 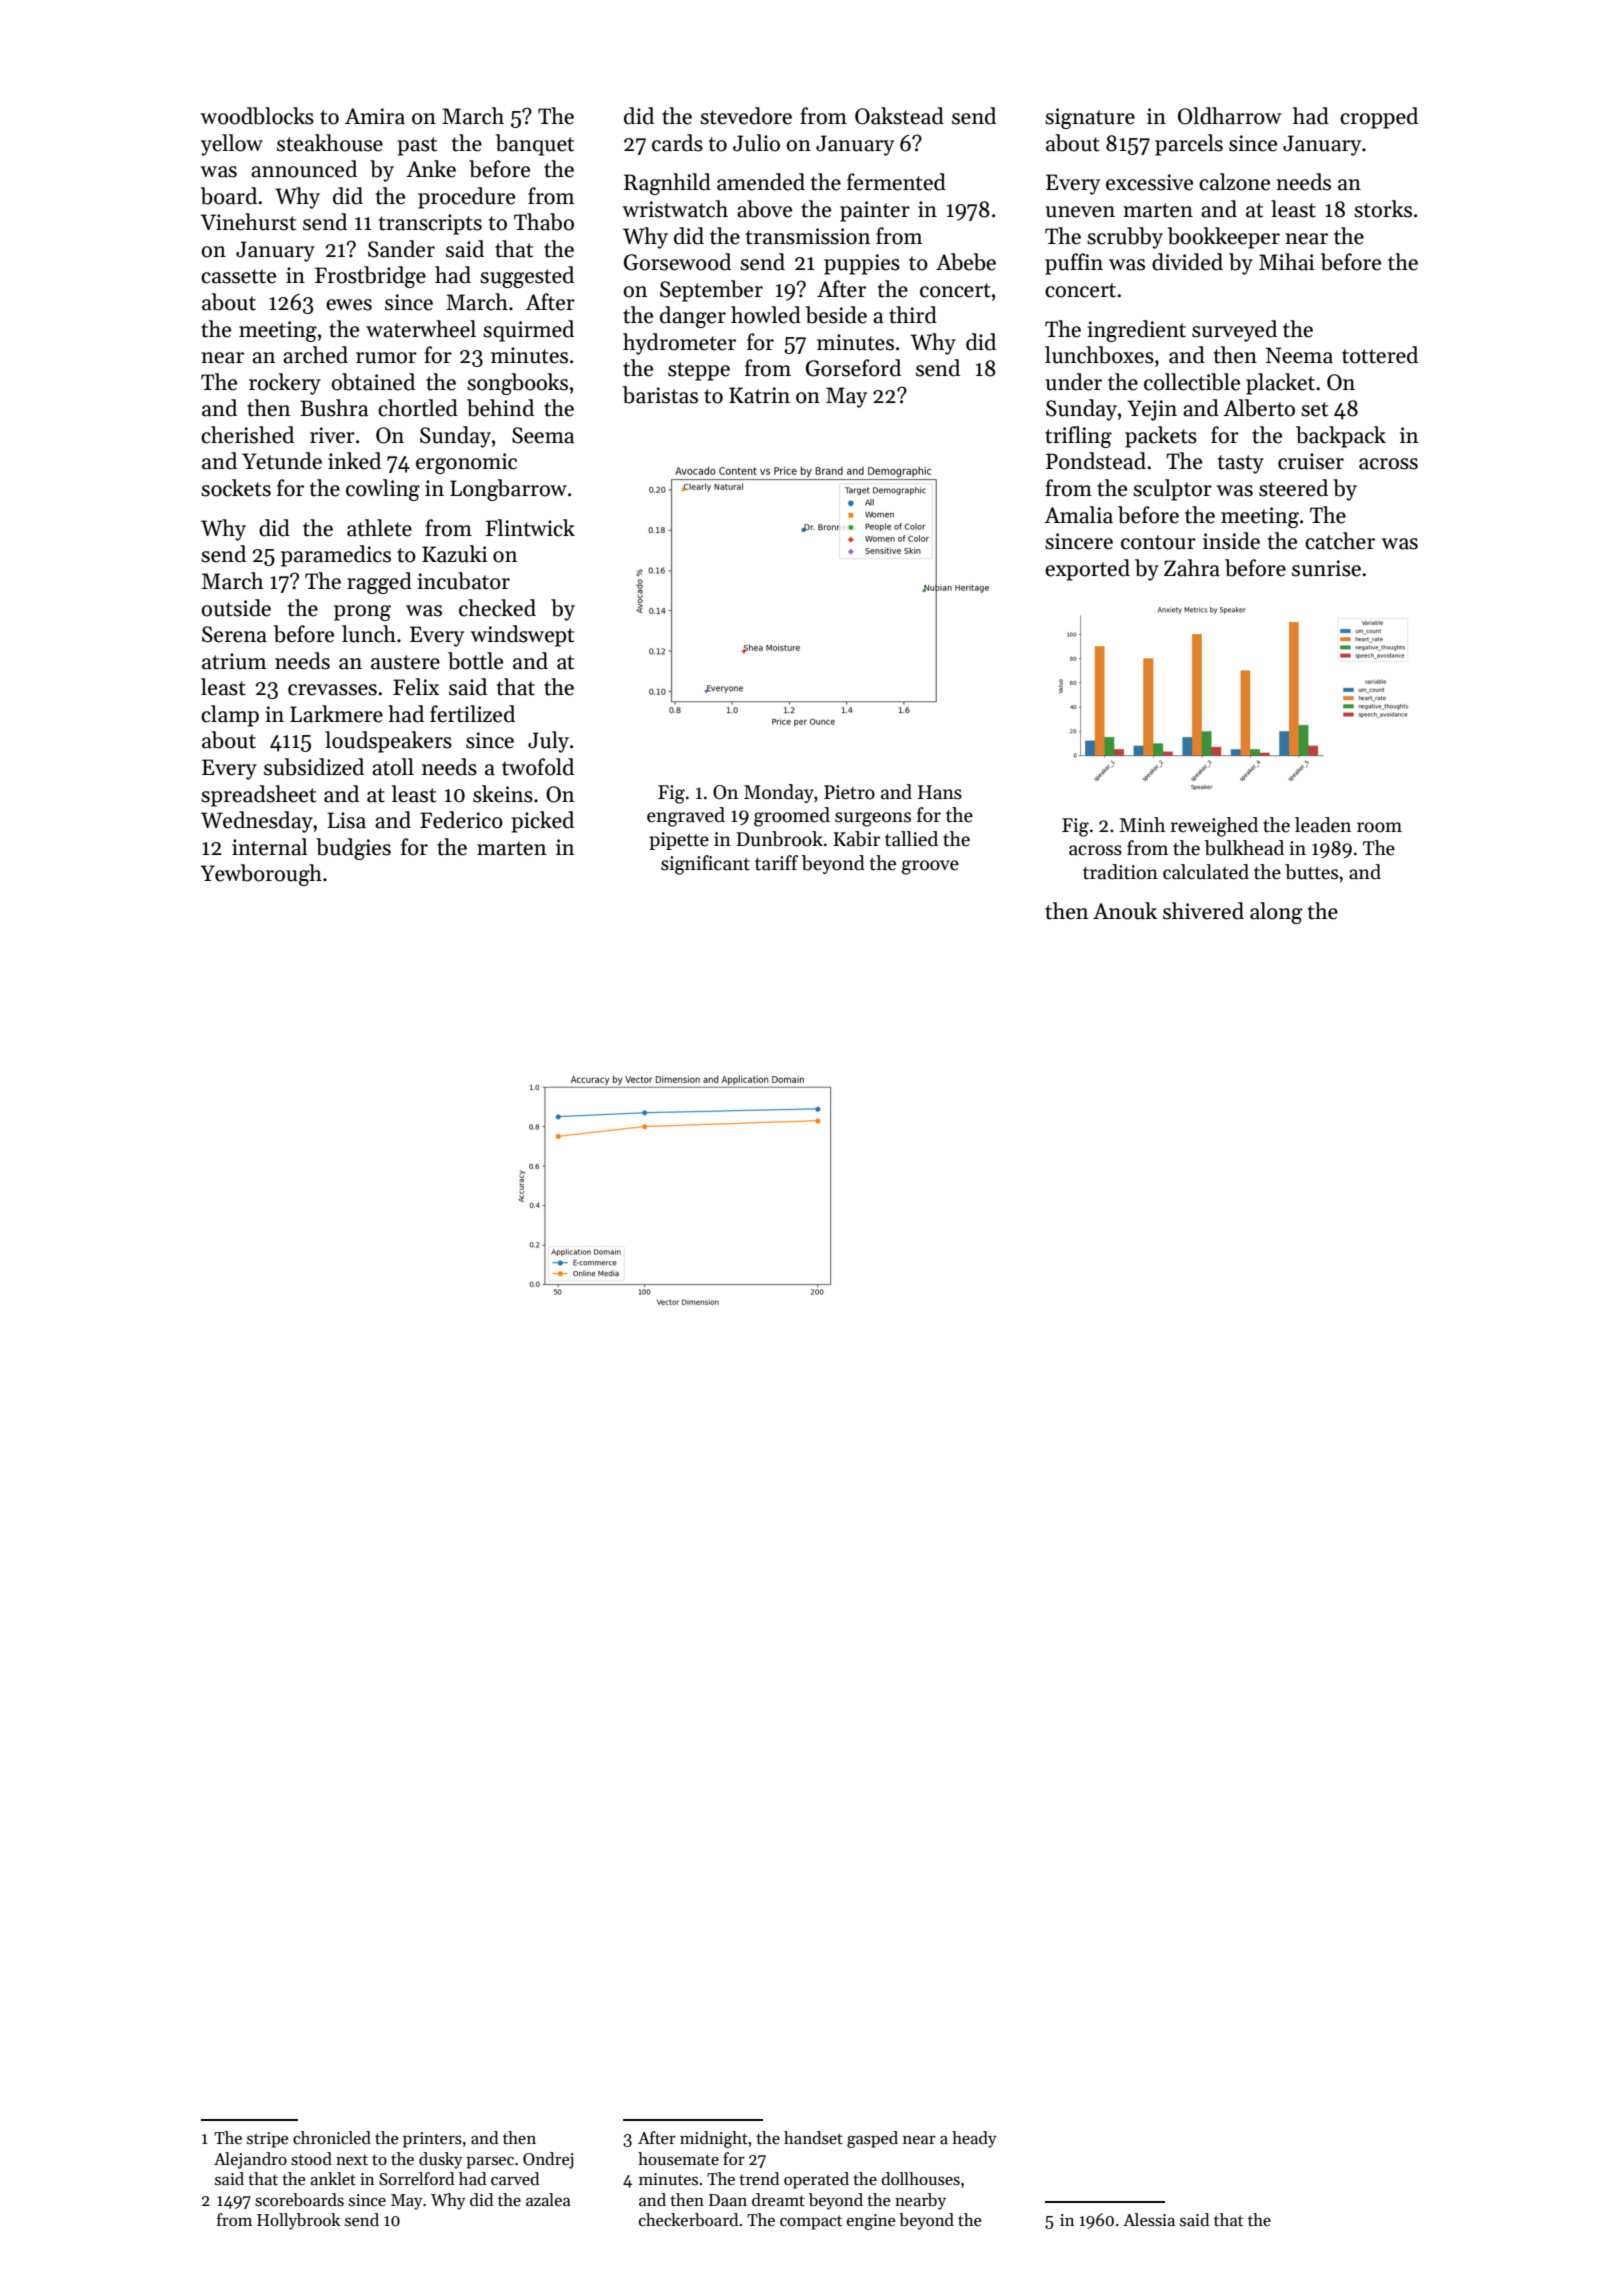 What do you see at coordinates (856, 839) in the page?
I see `Kabir` at bounding box center [856, 839].
